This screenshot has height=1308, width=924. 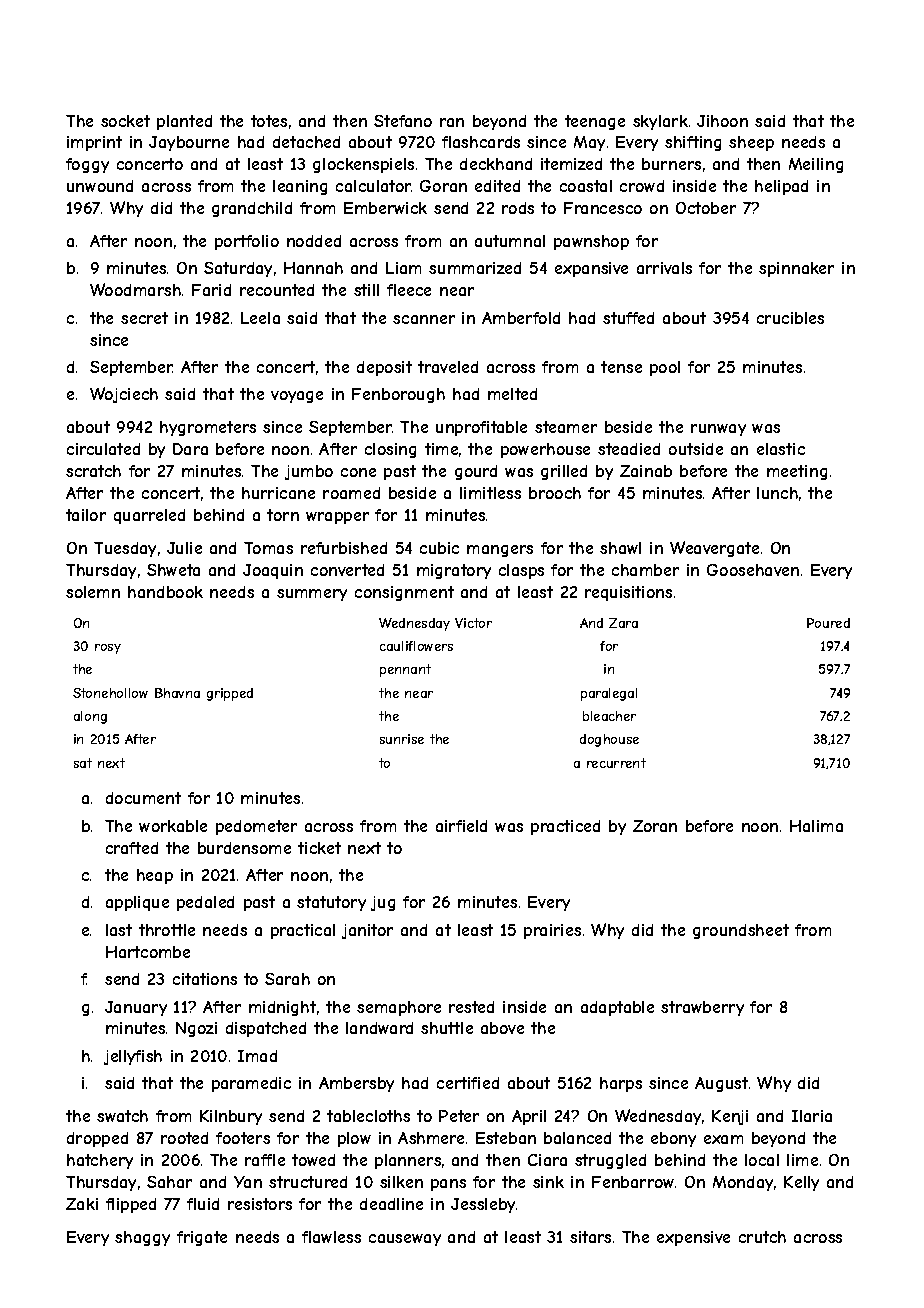 What do you see at coordinates (312, 595) in the screenshot?
I see `summery` at bounding box center [312, 595].
